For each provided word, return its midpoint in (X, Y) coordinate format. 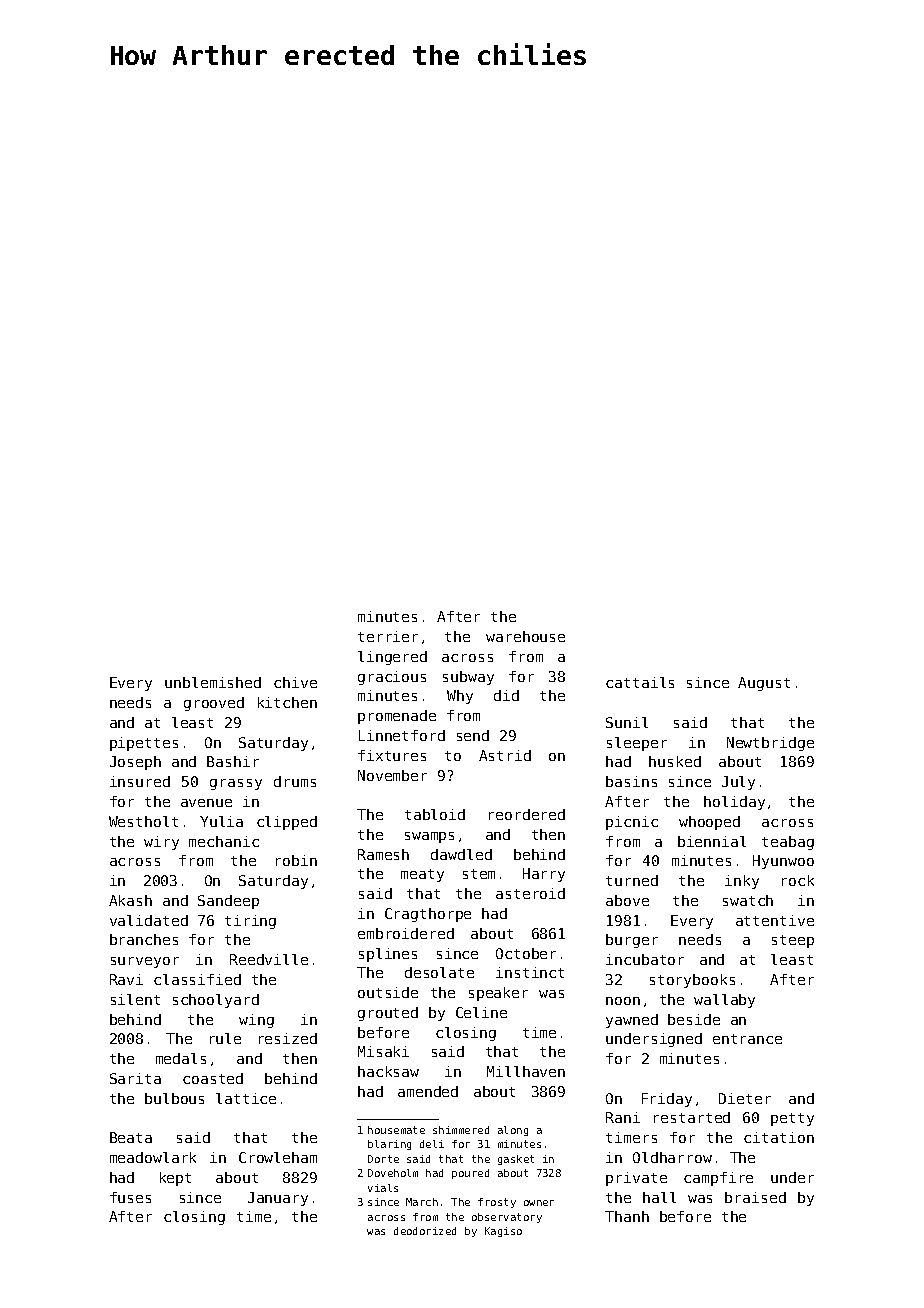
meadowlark (153, 1157)
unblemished (213, 682)
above (627, 900)
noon (623, 1001)
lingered (392, 658)
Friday (667, 1100)
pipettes (144, 744)
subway (468, 678)
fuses (130, 1197)
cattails (640, 682)
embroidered (406, 933)
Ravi (126, 979)
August (764, 684)
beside (694, 1019)
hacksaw (388, 1071)
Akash (130, 900)
